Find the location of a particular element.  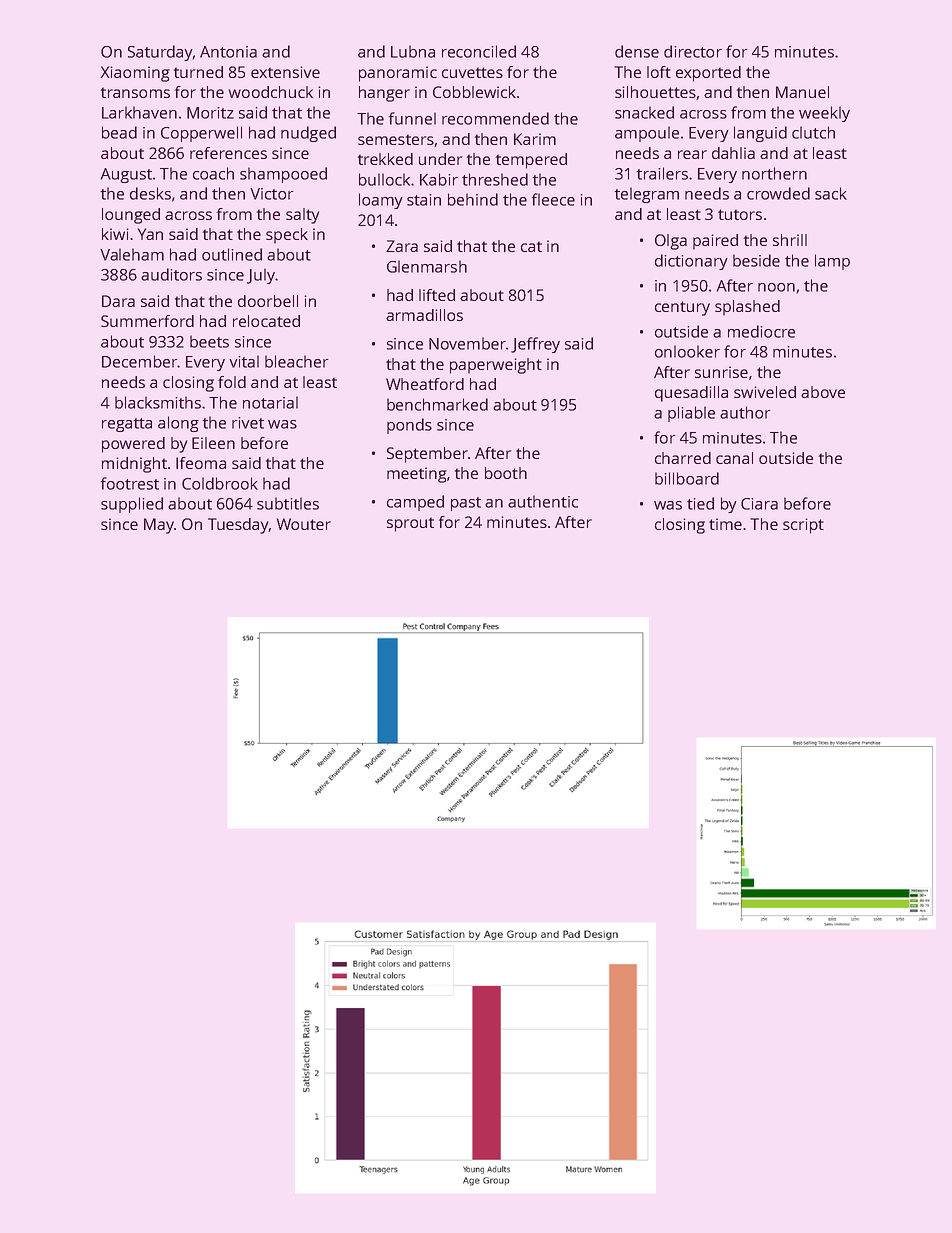

supplied is located at coordinates (132, 505).
